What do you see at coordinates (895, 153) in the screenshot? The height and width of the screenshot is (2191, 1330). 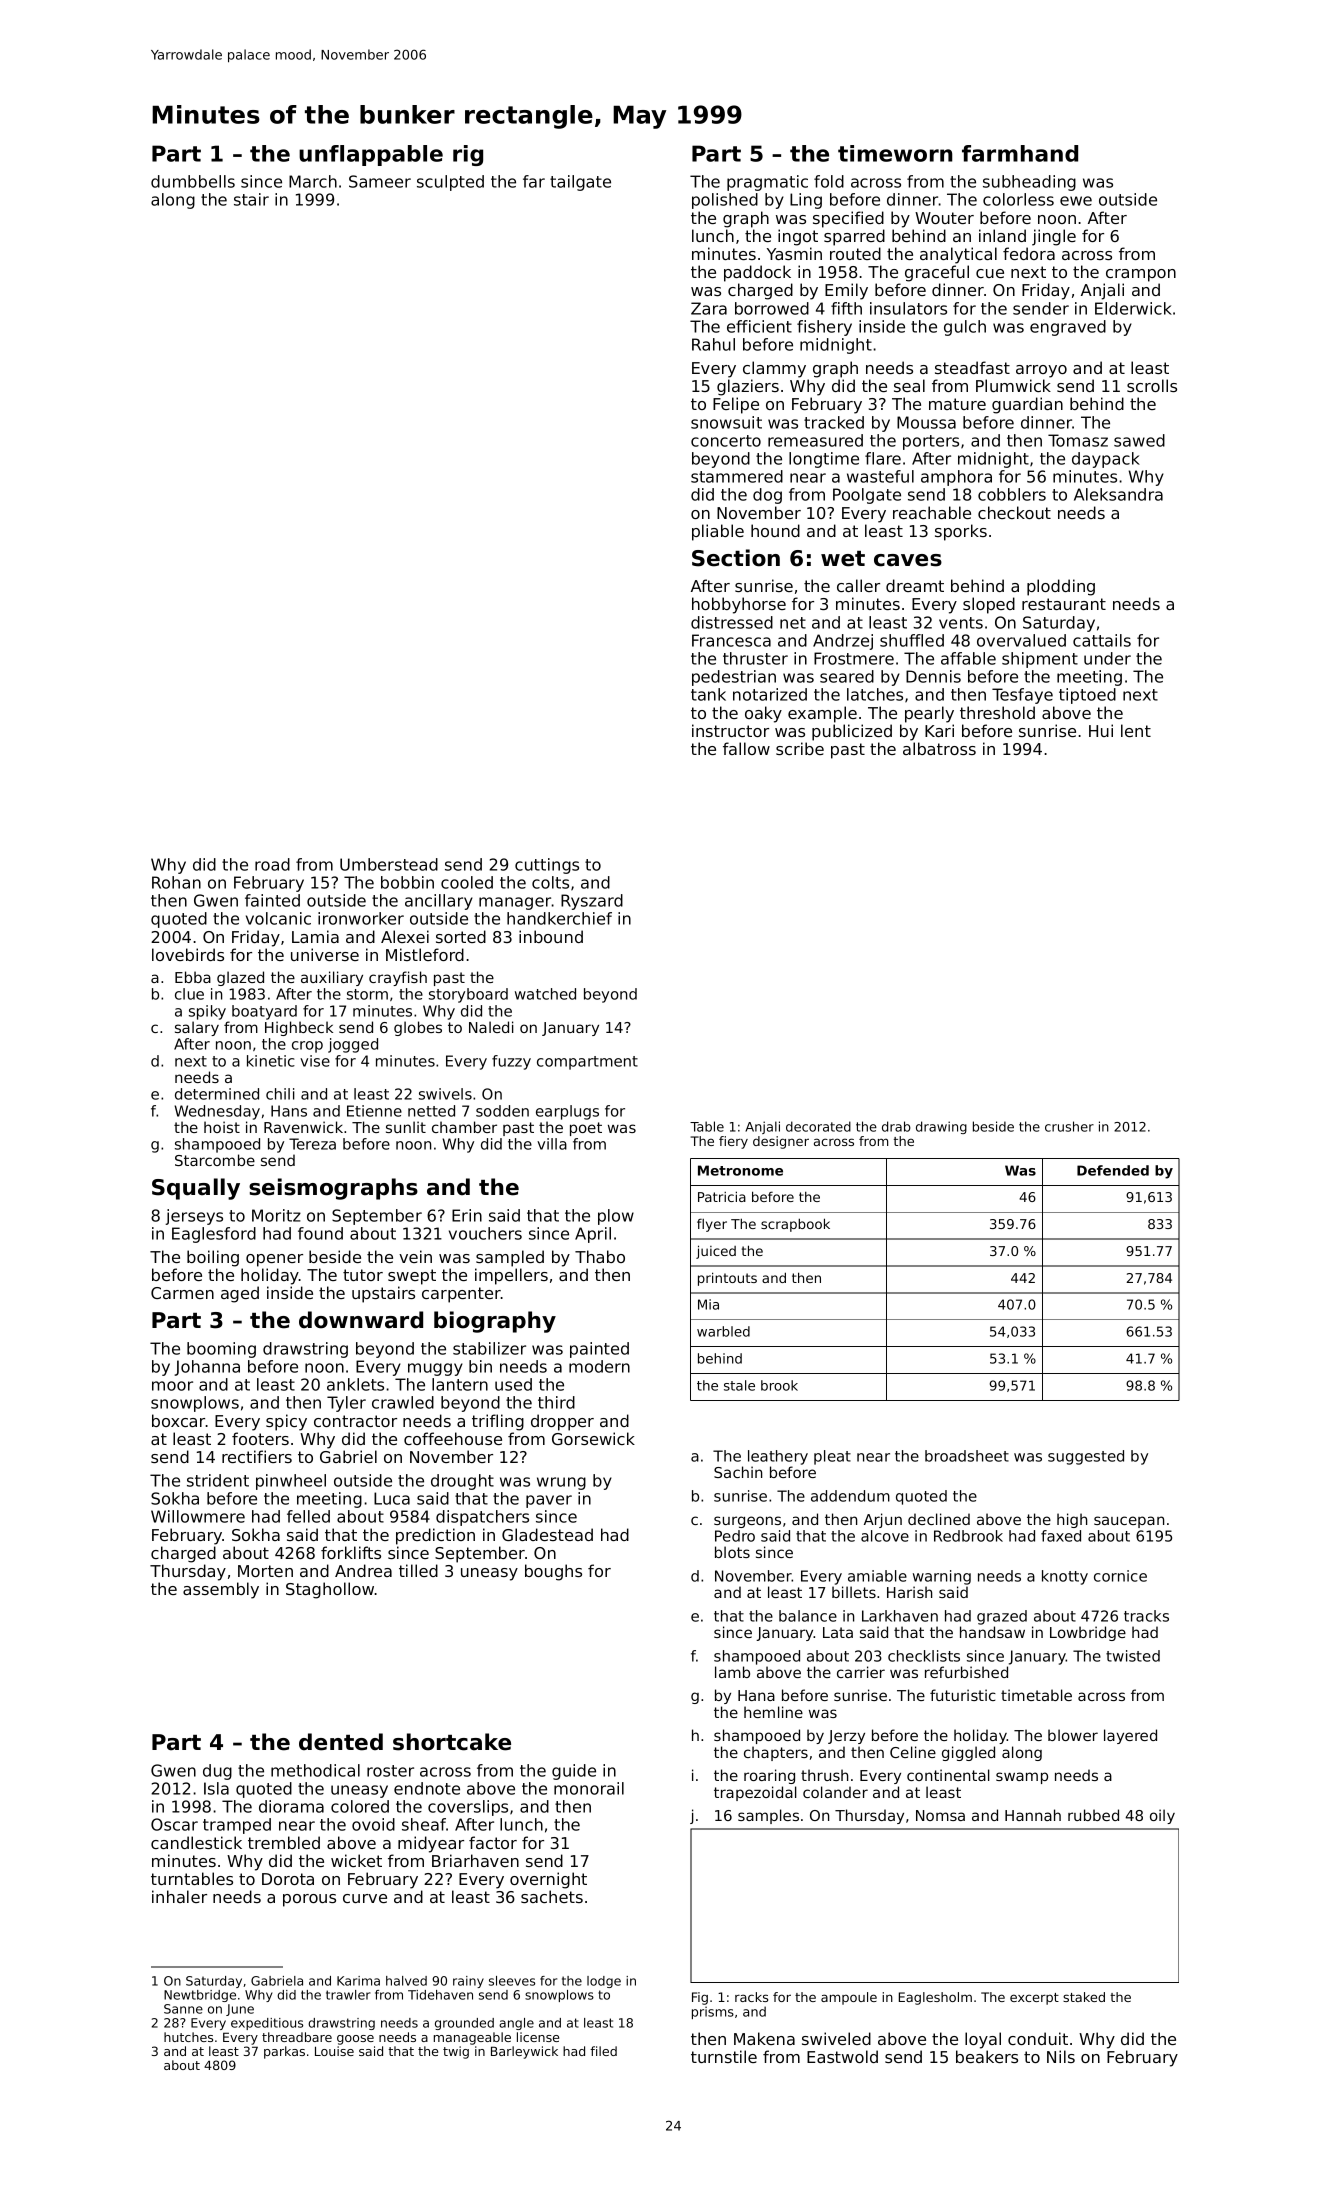 I see `timeworn` at bounding box center [895, 153].
